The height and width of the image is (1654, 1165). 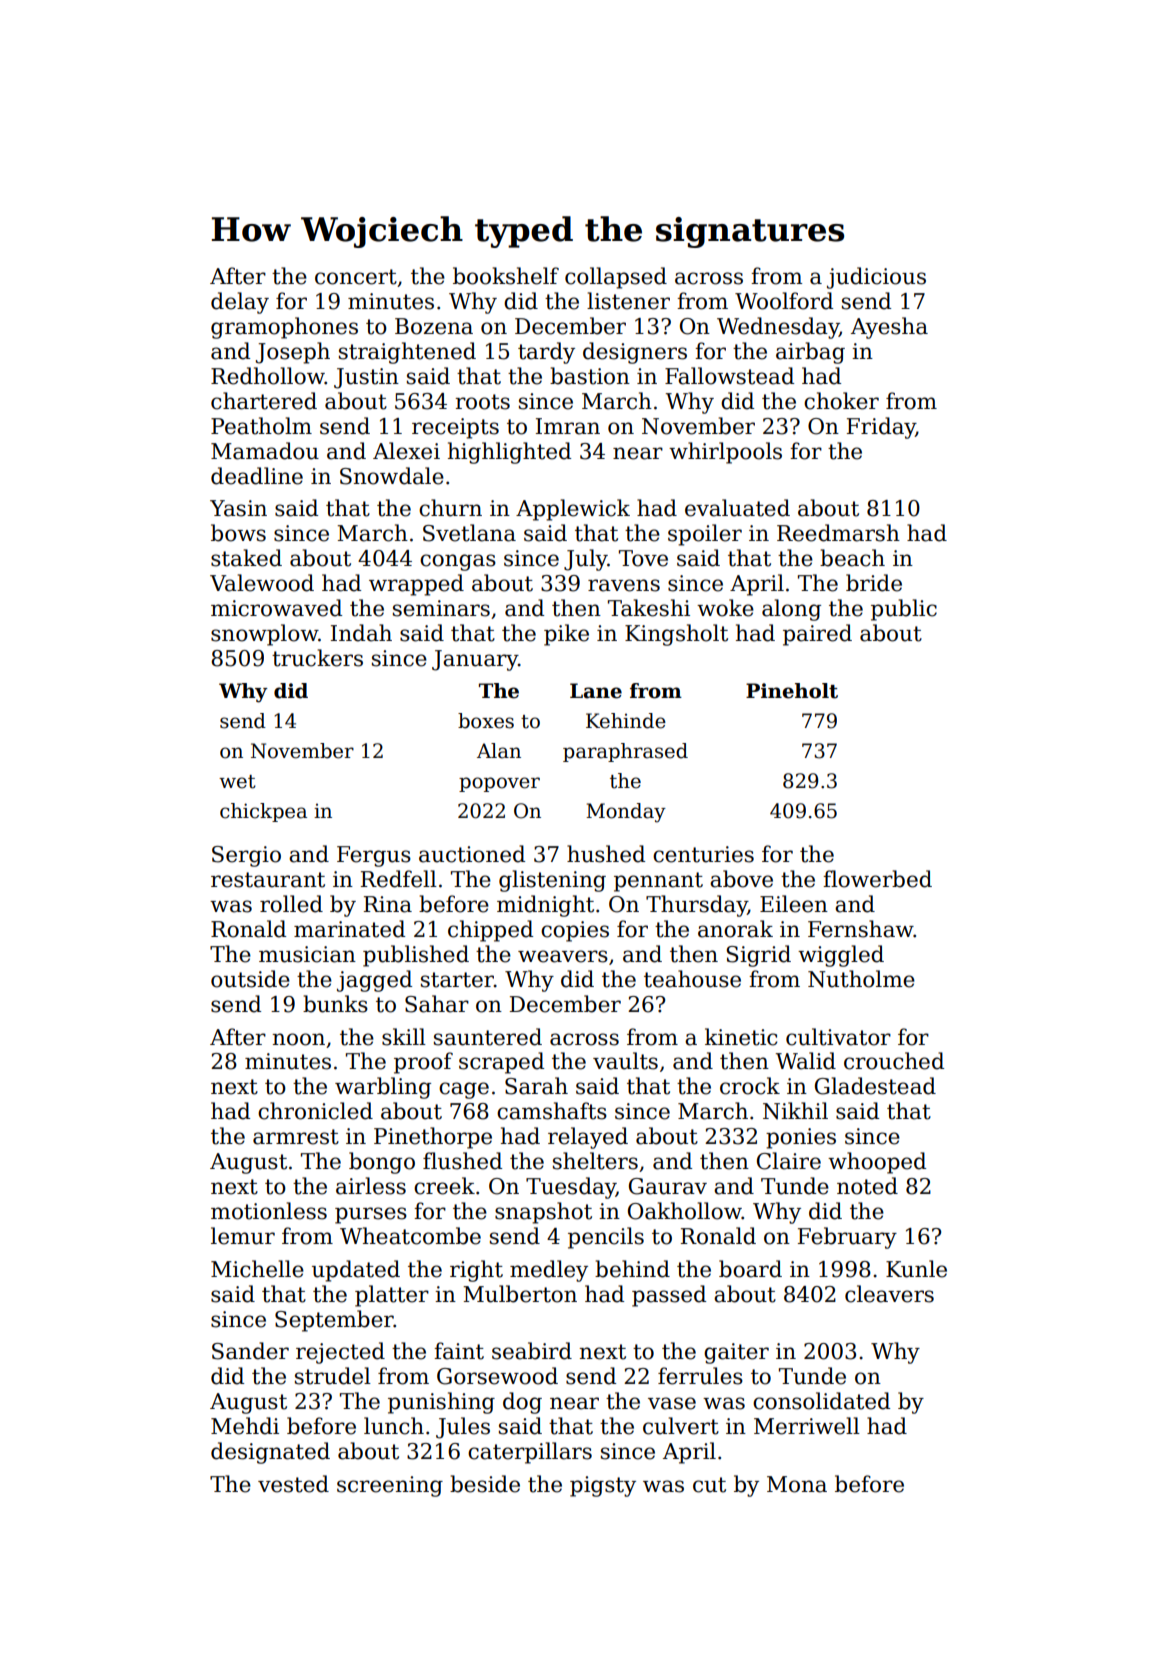 I want to click on airbag, so click(x=810, y=353).
